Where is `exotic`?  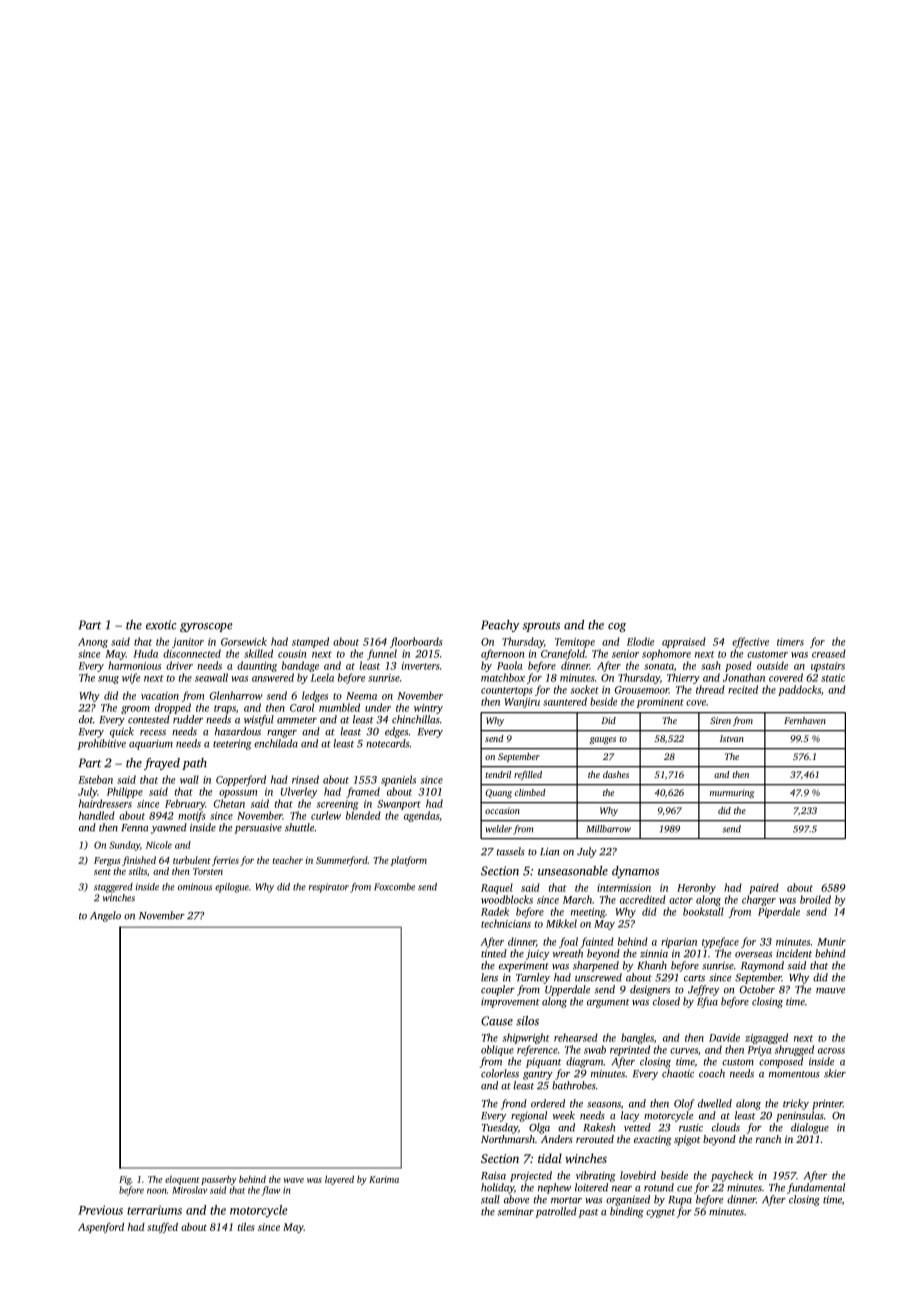
exotic is located at coordinates (161, 625).
